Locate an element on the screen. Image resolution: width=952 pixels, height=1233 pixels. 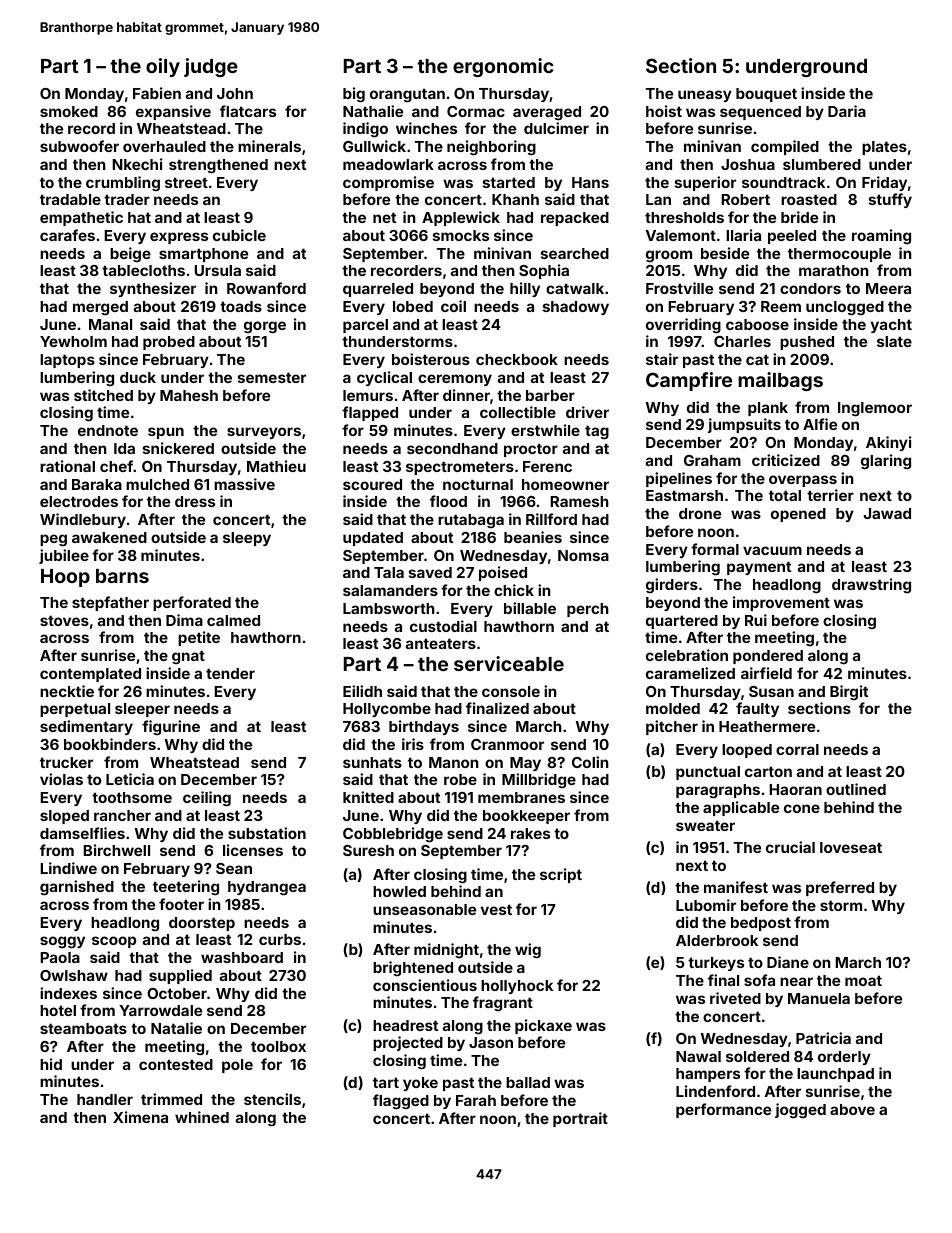
necktie is located at coordinates (67, 691).
